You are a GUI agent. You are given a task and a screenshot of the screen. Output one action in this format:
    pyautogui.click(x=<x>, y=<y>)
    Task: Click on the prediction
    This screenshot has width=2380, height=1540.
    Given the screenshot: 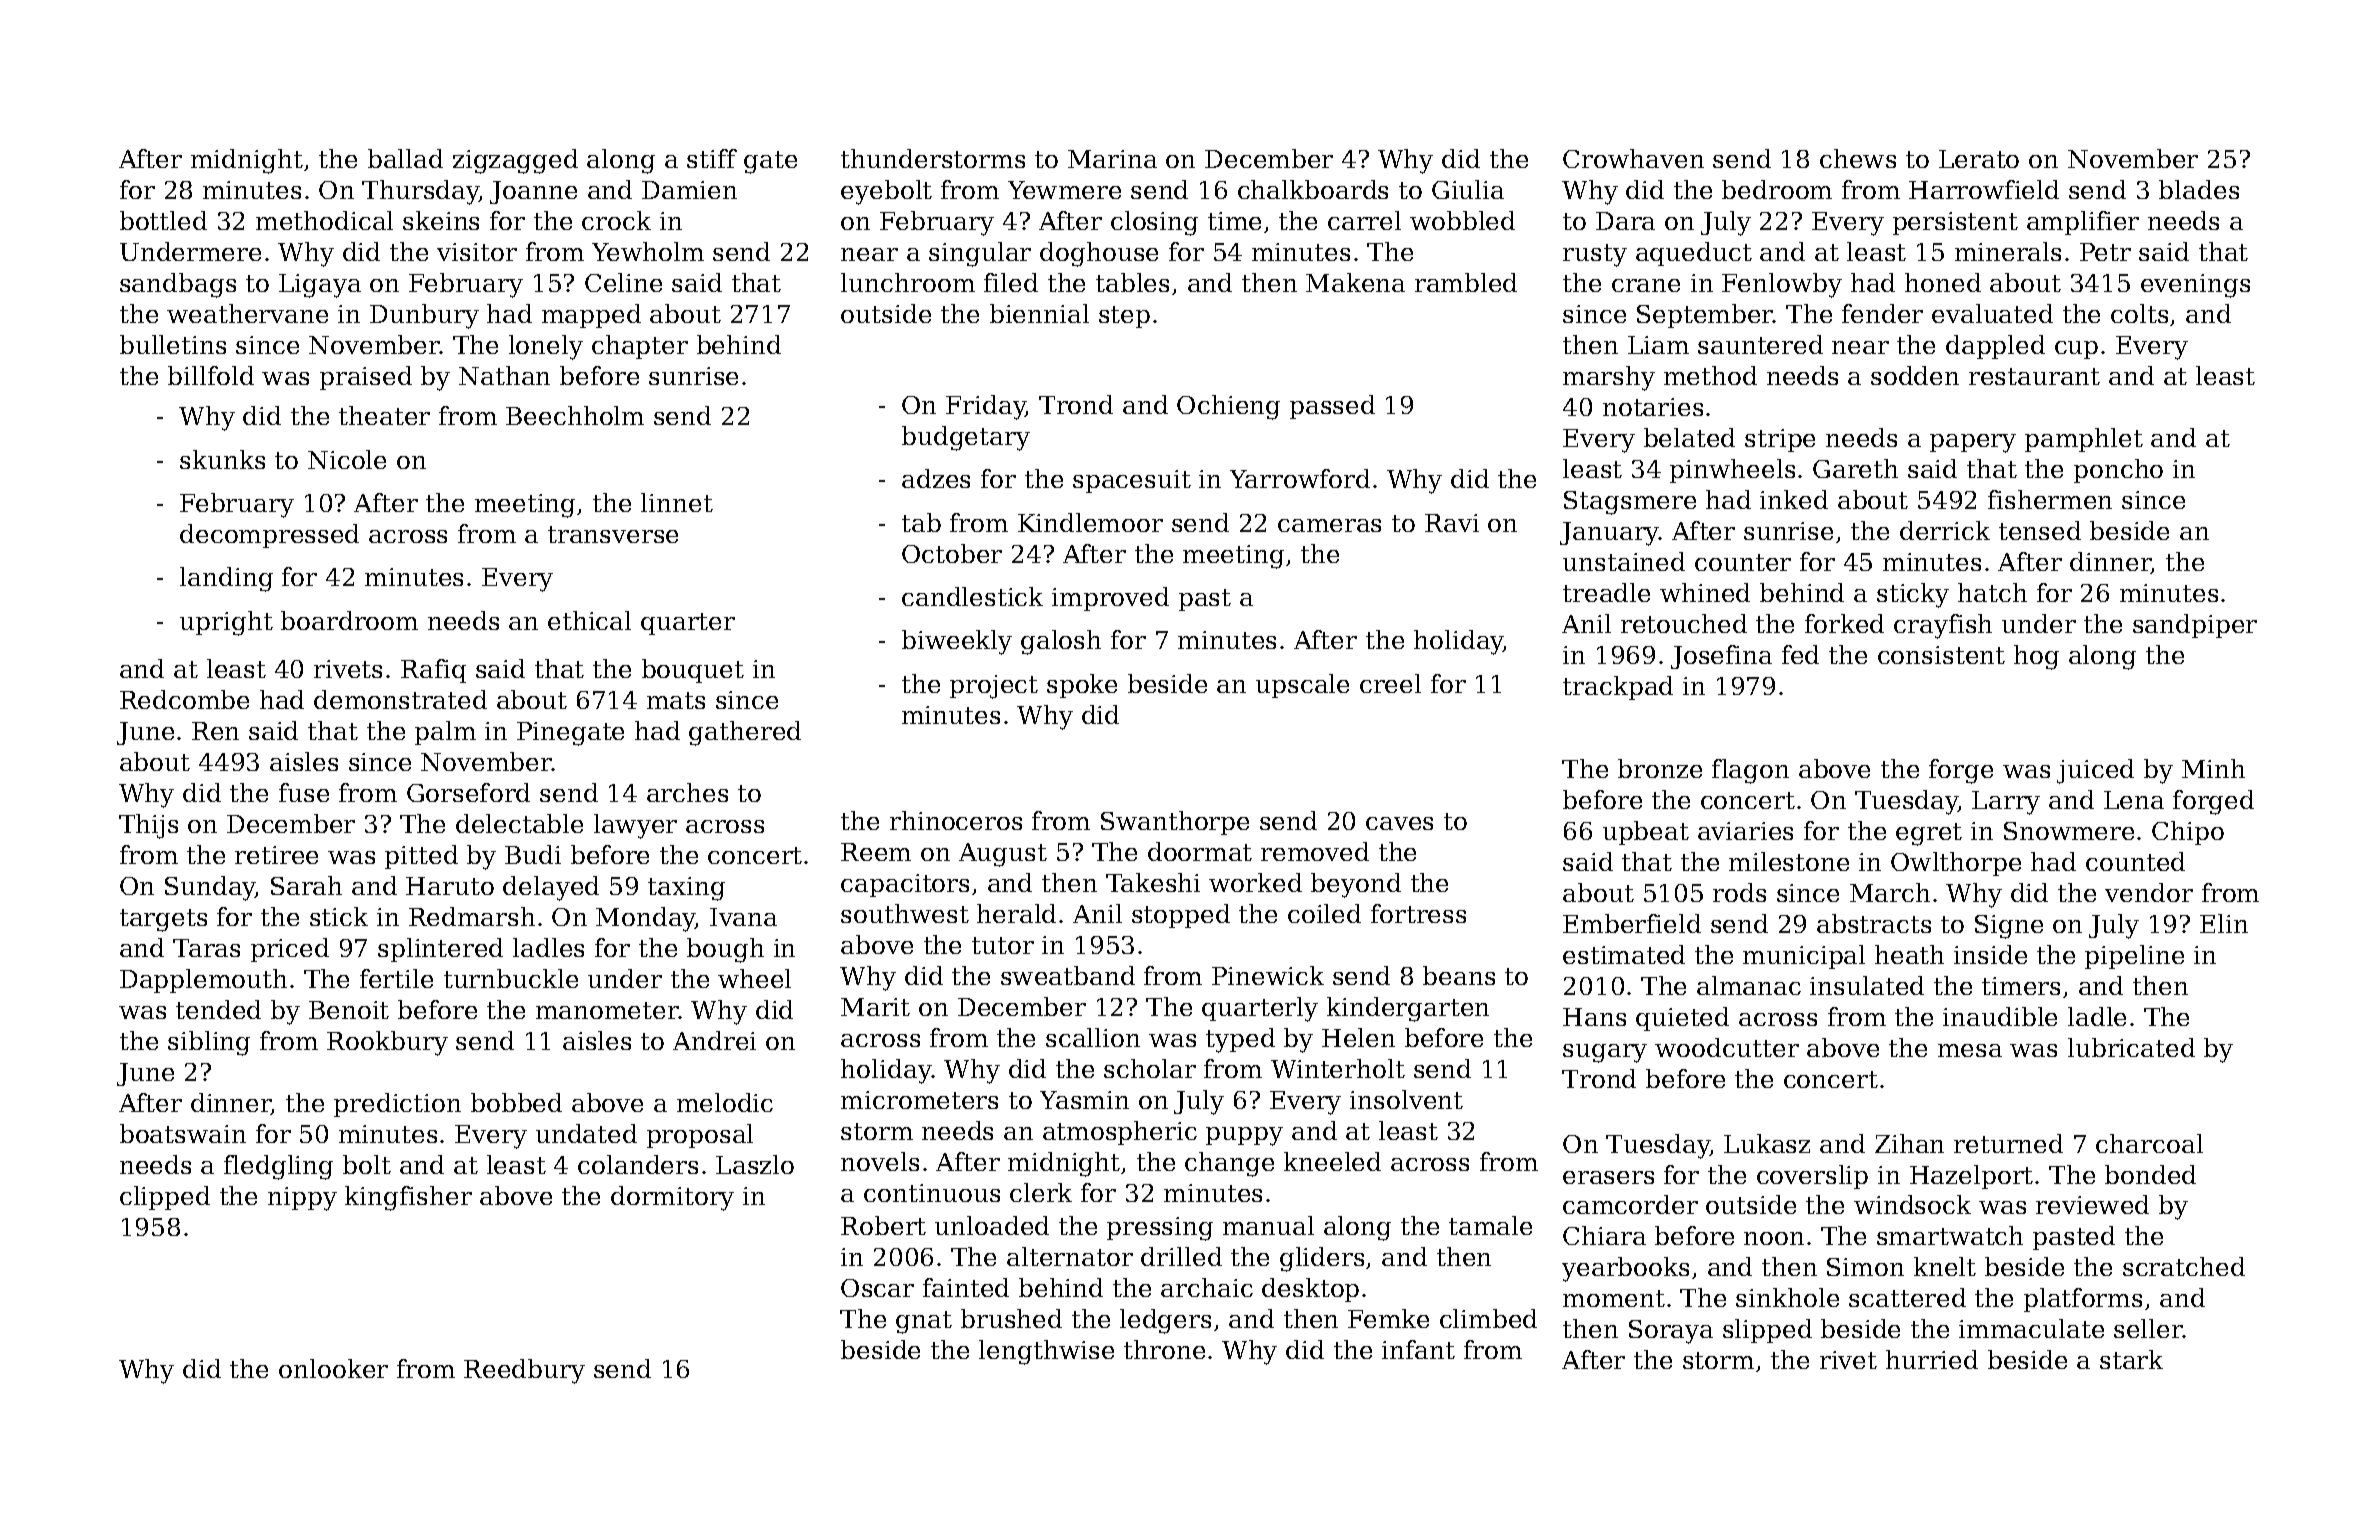 What is the action you would take?
    pyautogui.click(x=397, y=1105)
